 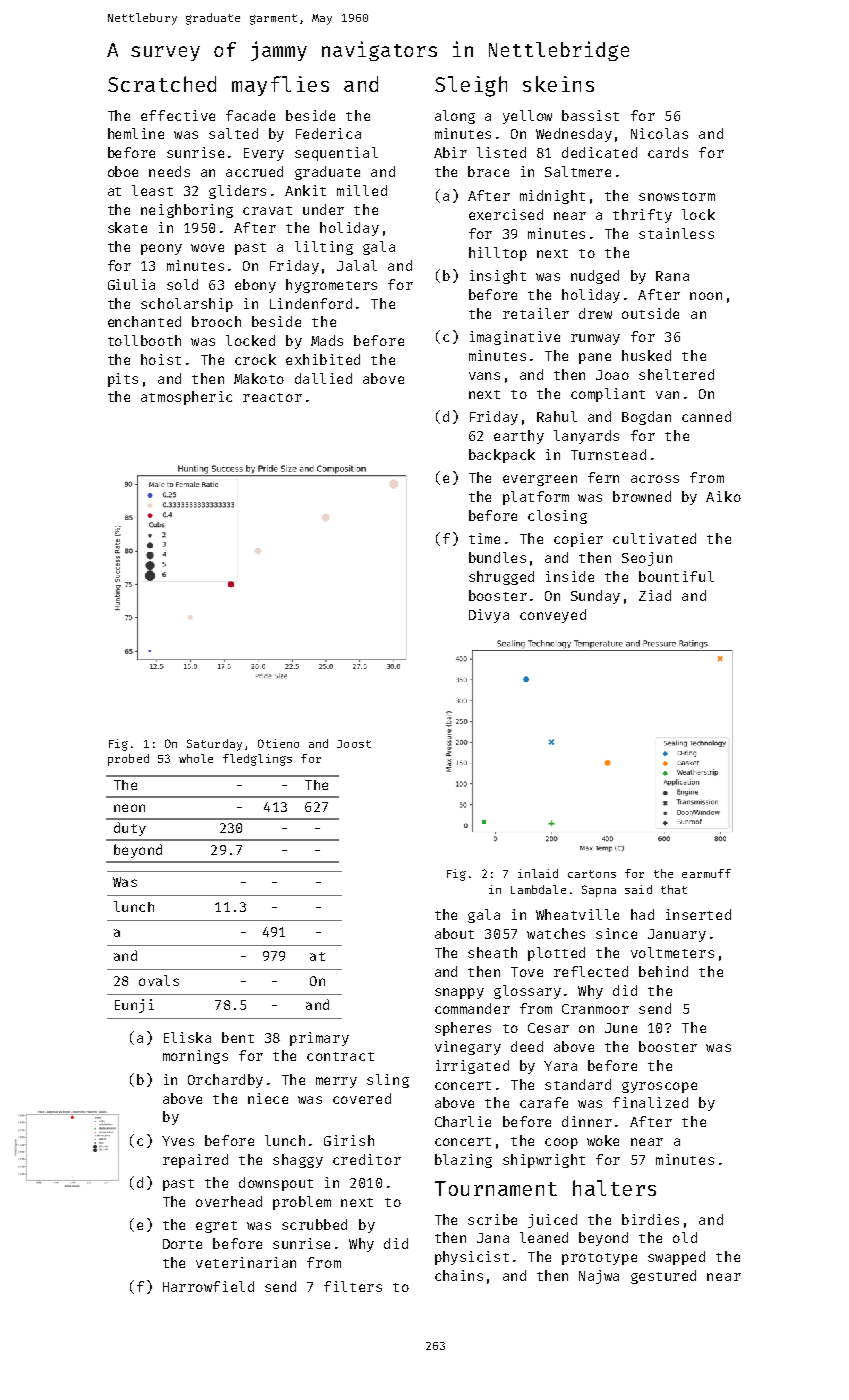 I want to click on repaired, so click(x=195, y=1161).
